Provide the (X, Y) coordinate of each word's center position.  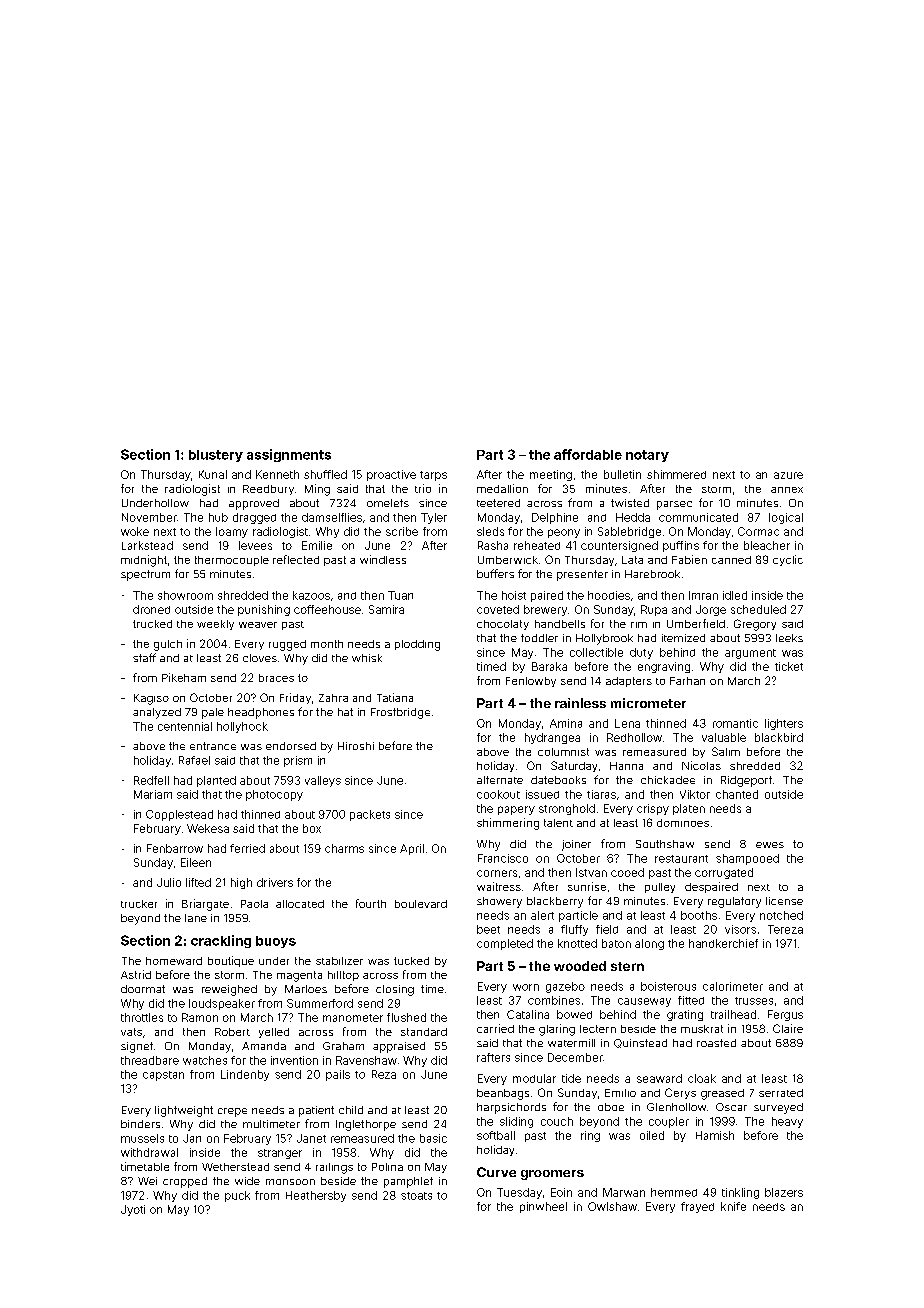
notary (647, 456)
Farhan (687, 681)
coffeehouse (327, 609)
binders (140, 1124)
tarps (433, 476)
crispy (653, 809)
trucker (139, 904)
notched (781, 915)
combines (554, 1000)
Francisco (503, 858)
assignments (289, 455)
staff (144, 657)
